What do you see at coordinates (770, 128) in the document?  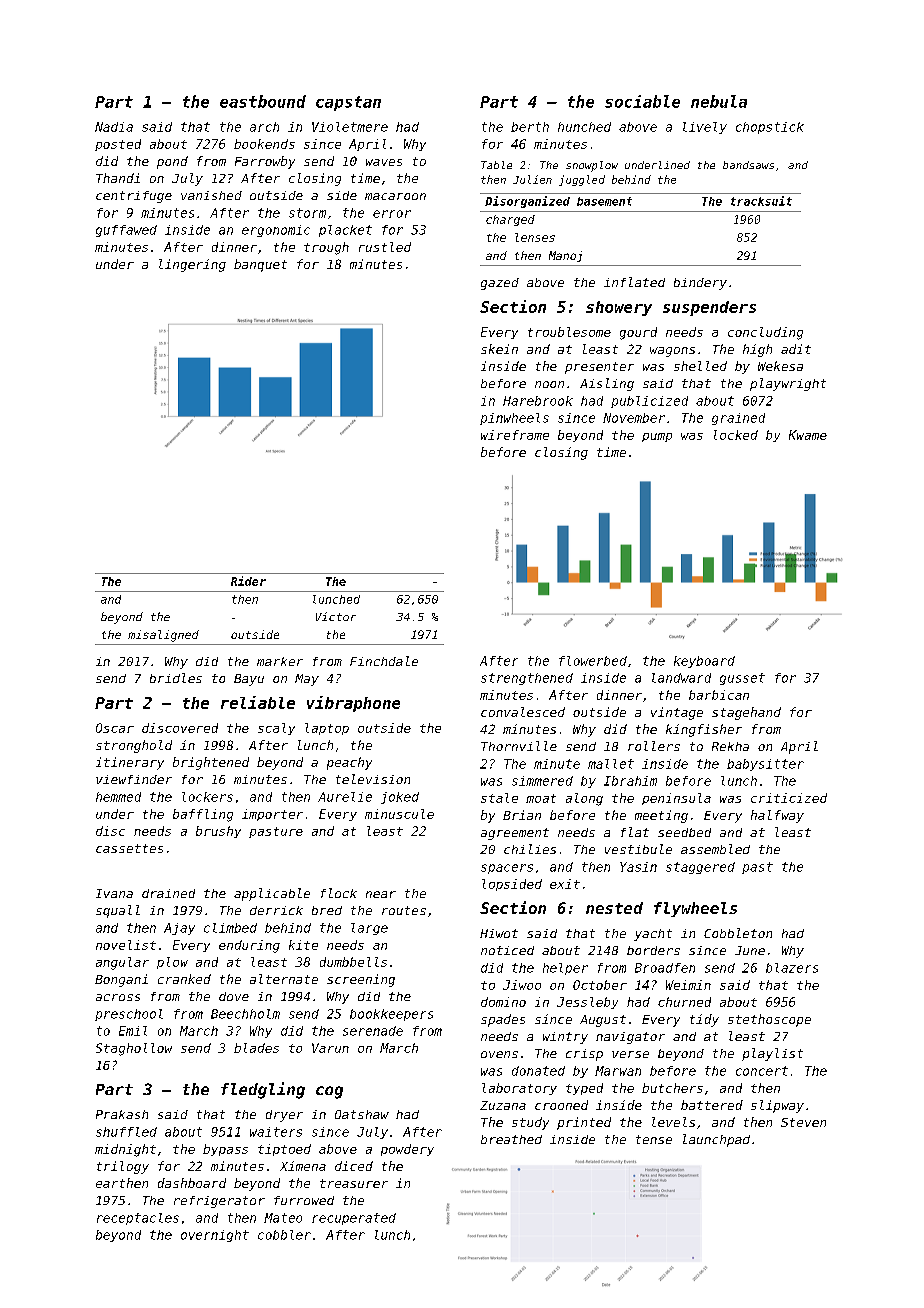 I see `chopstick` at bounding box center [770, 128].
